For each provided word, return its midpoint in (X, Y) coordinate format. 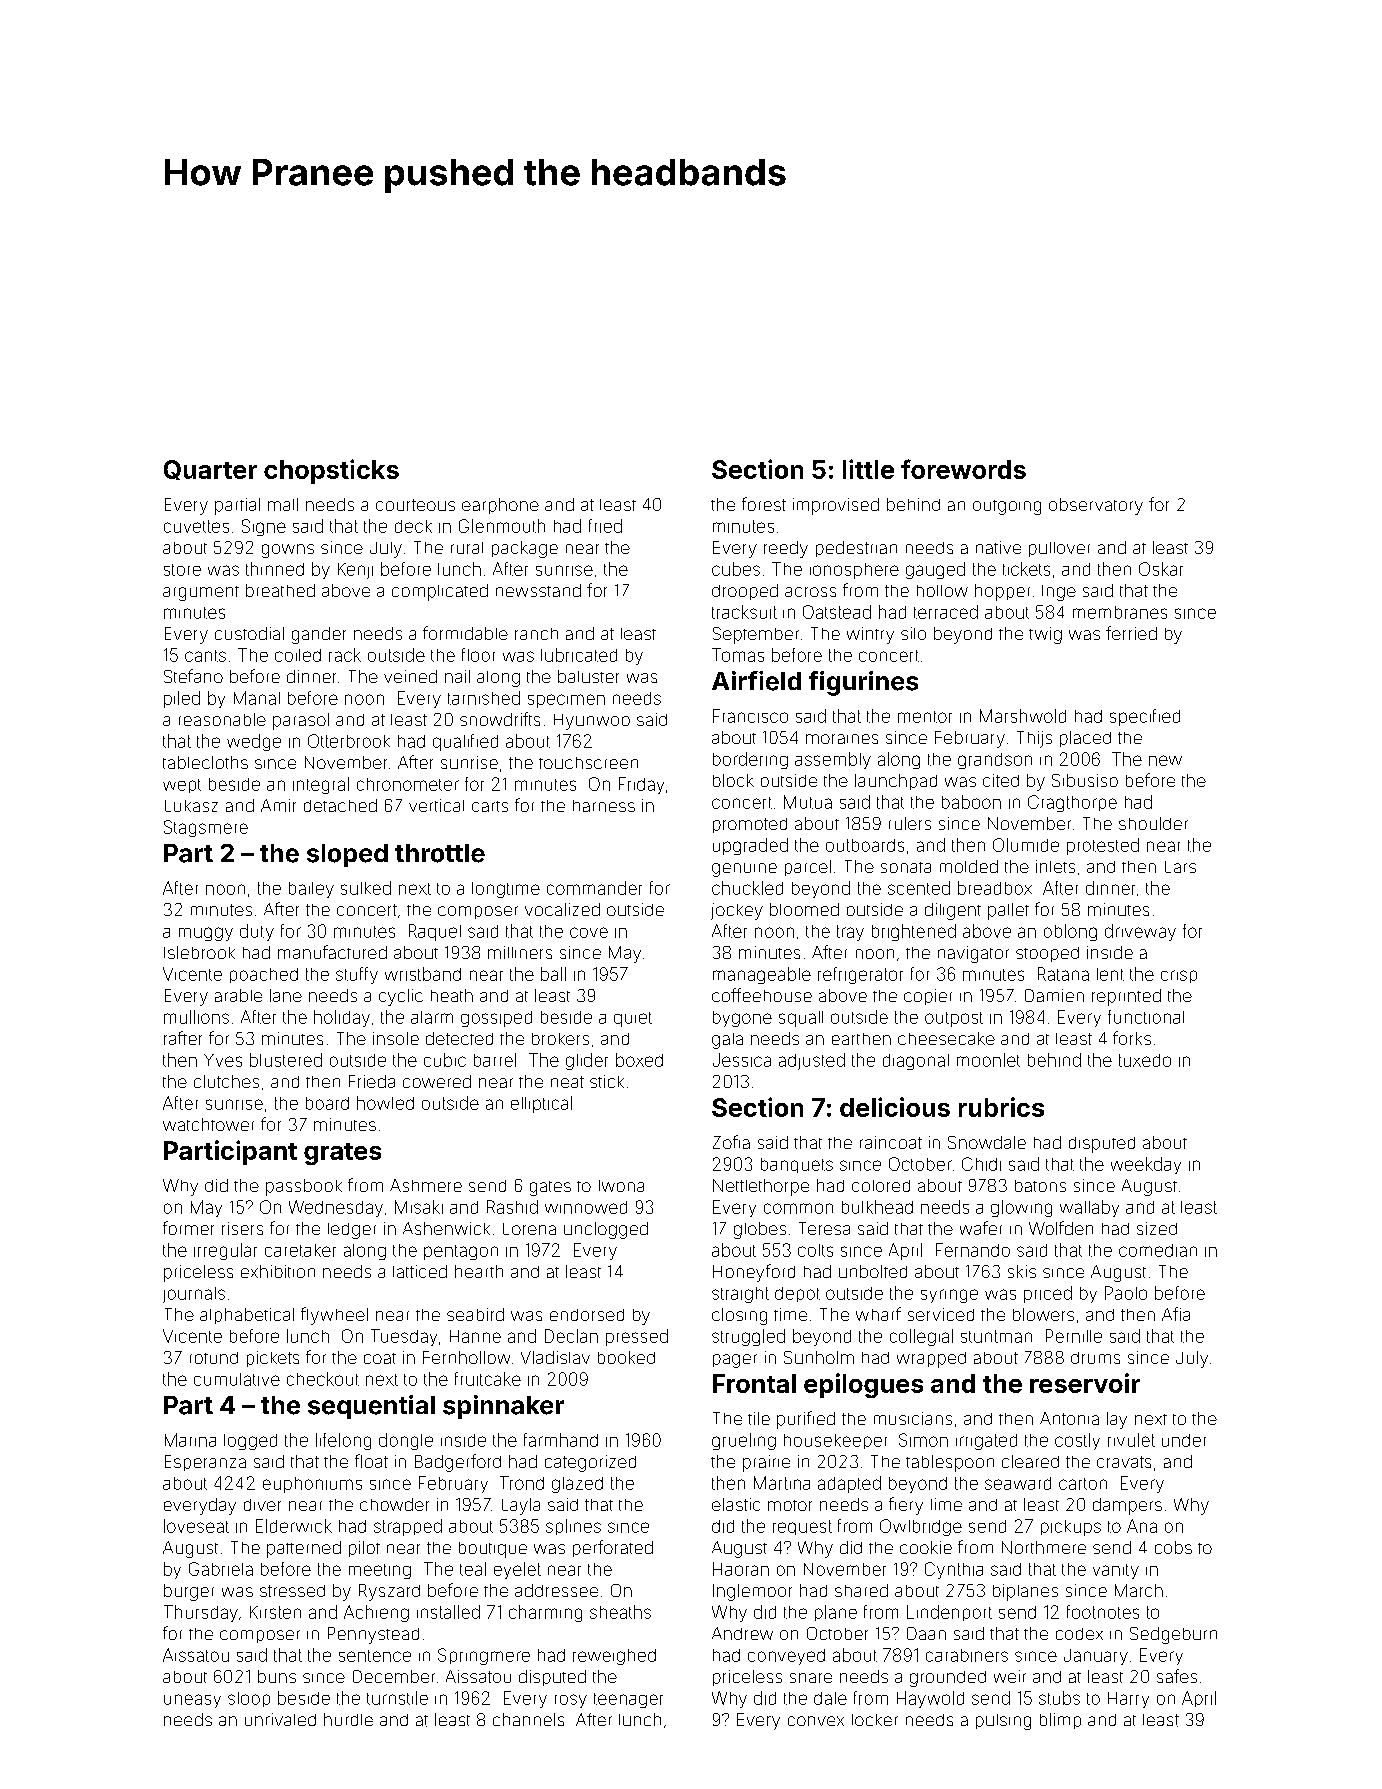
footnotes (1103, 1612)
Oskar (1161, 569)
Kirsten (275, 1612)
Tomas (738, 655)
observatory (1096, 506)
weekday (1146, 1165)
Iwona (621, 1186)
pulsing (1003, 1722)
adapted (849, 1484)
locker (875, 1720)
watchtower (208, 1124)
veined (410, 676)
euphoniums (312, 1485)
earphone (500, 506)
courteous (415, 505)
